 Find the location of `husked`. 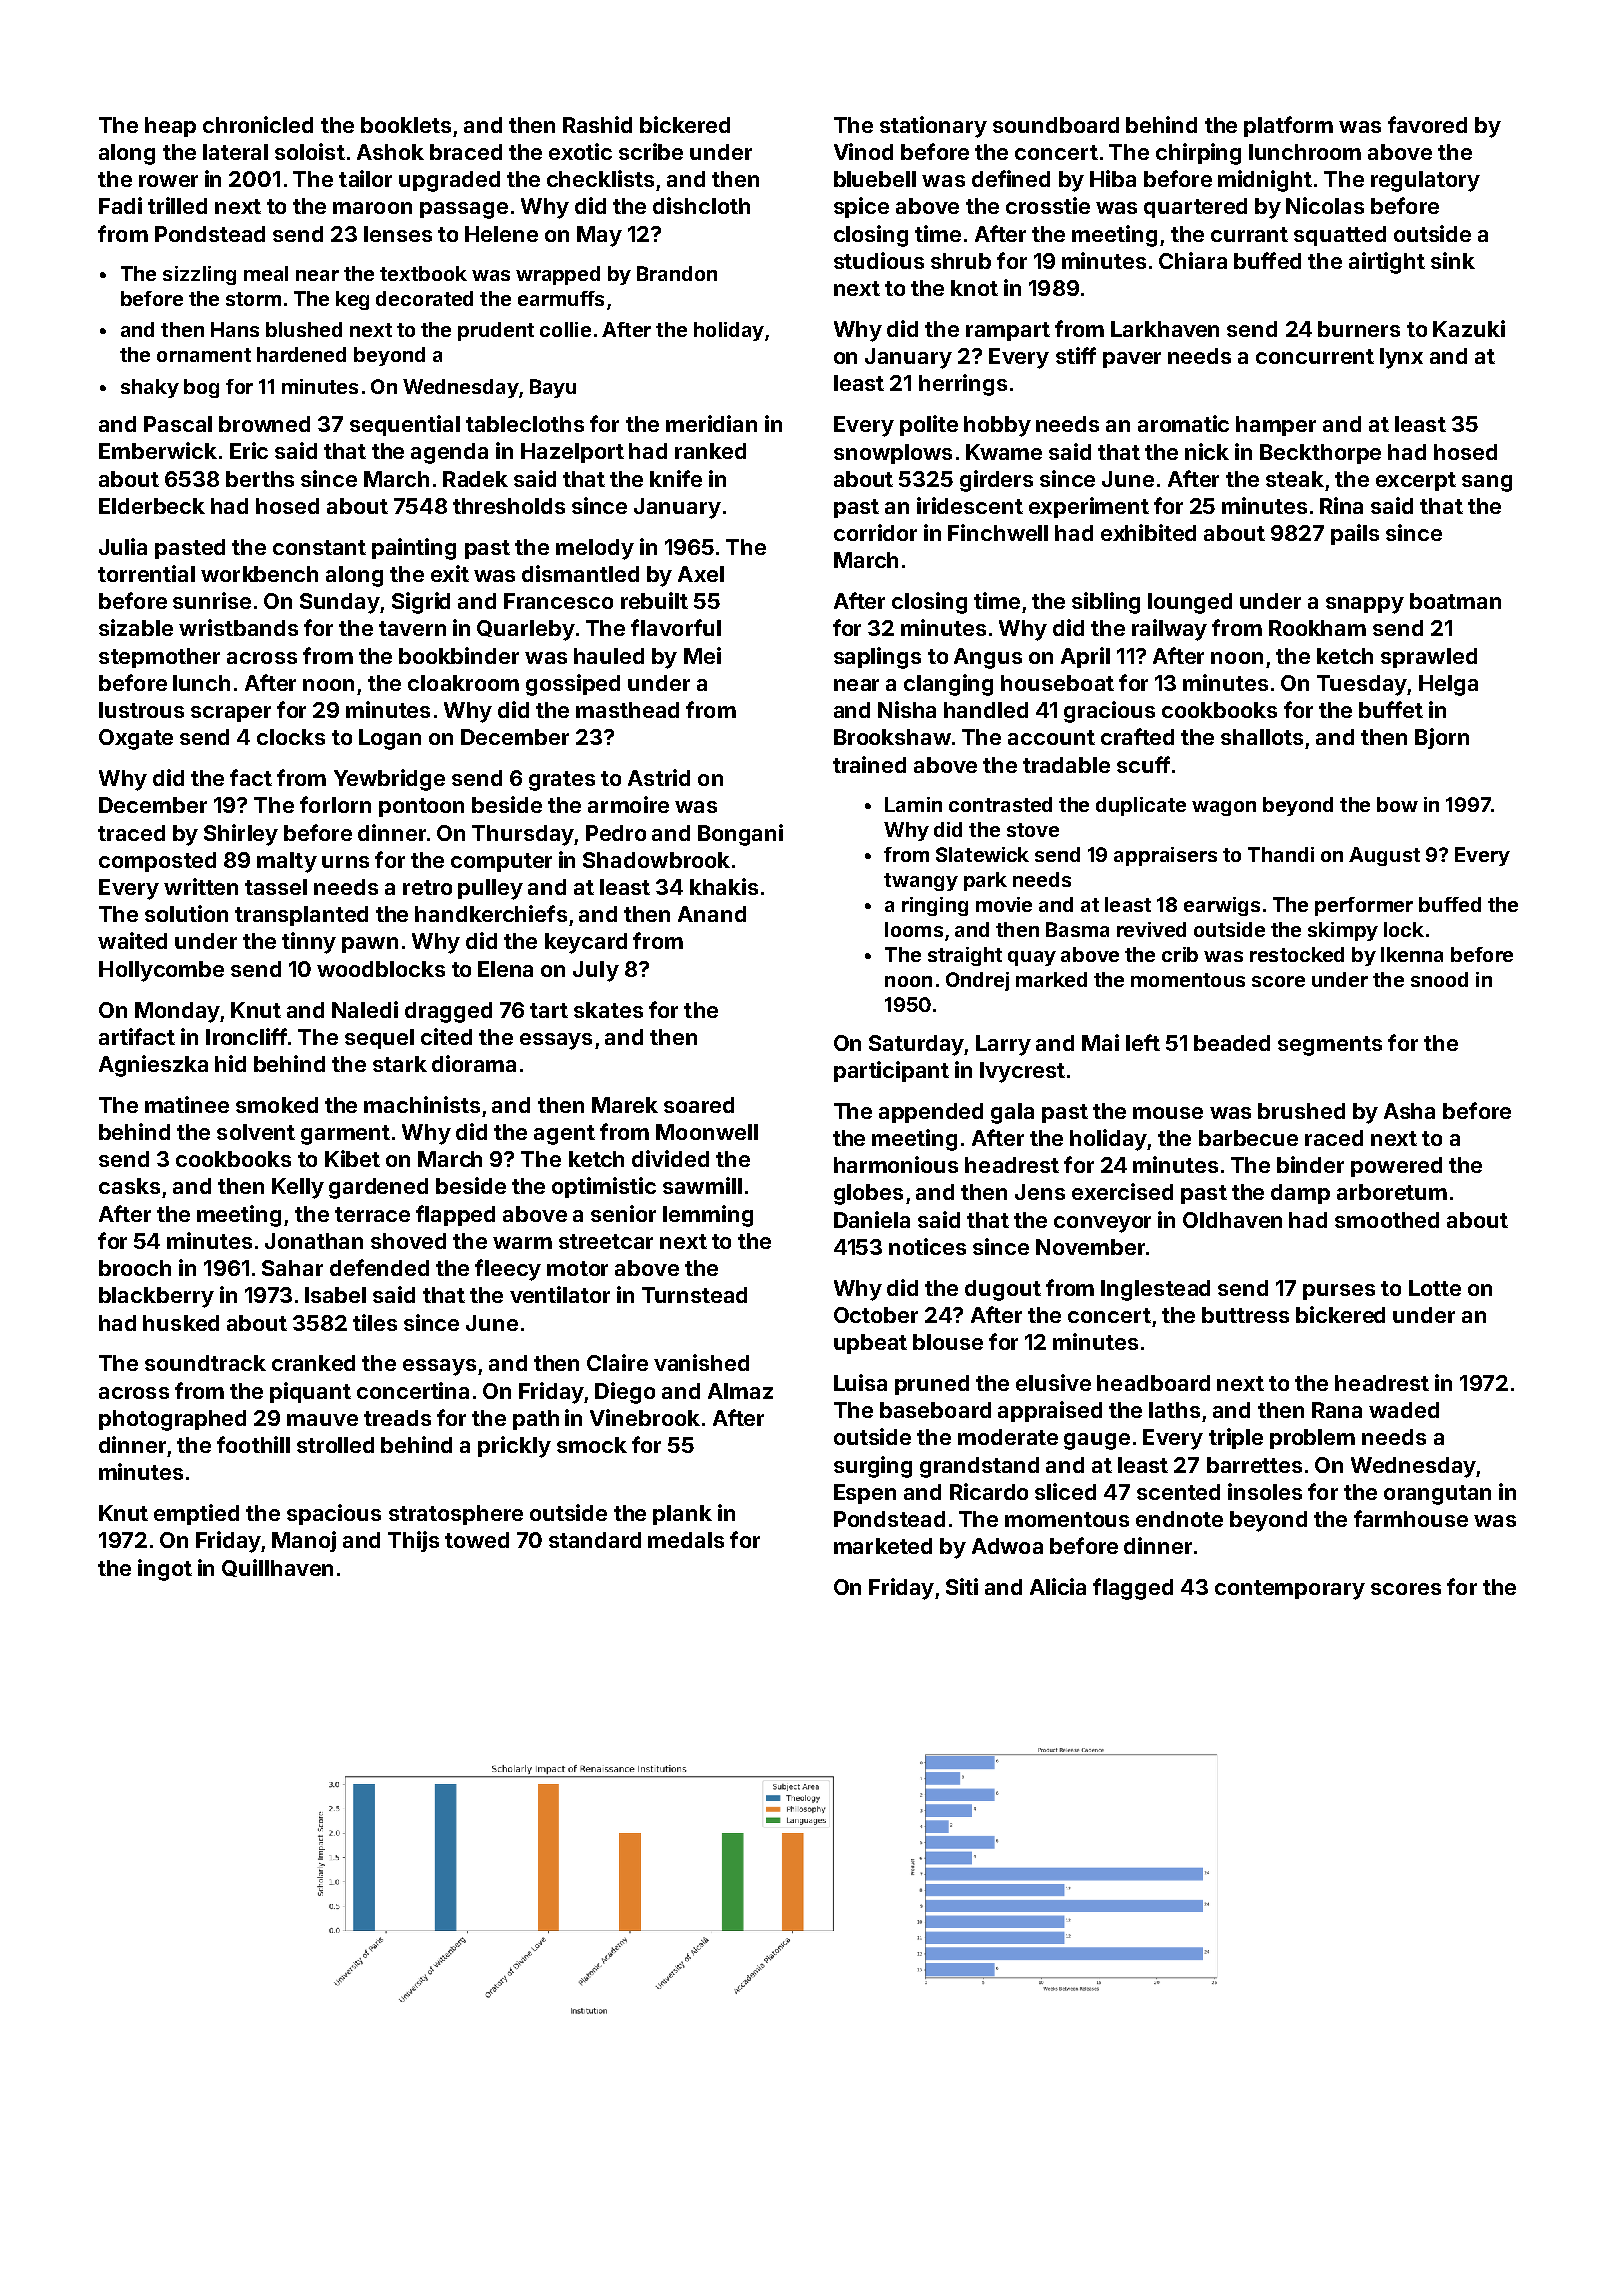

husked is located at coordinates (181, 1323).
